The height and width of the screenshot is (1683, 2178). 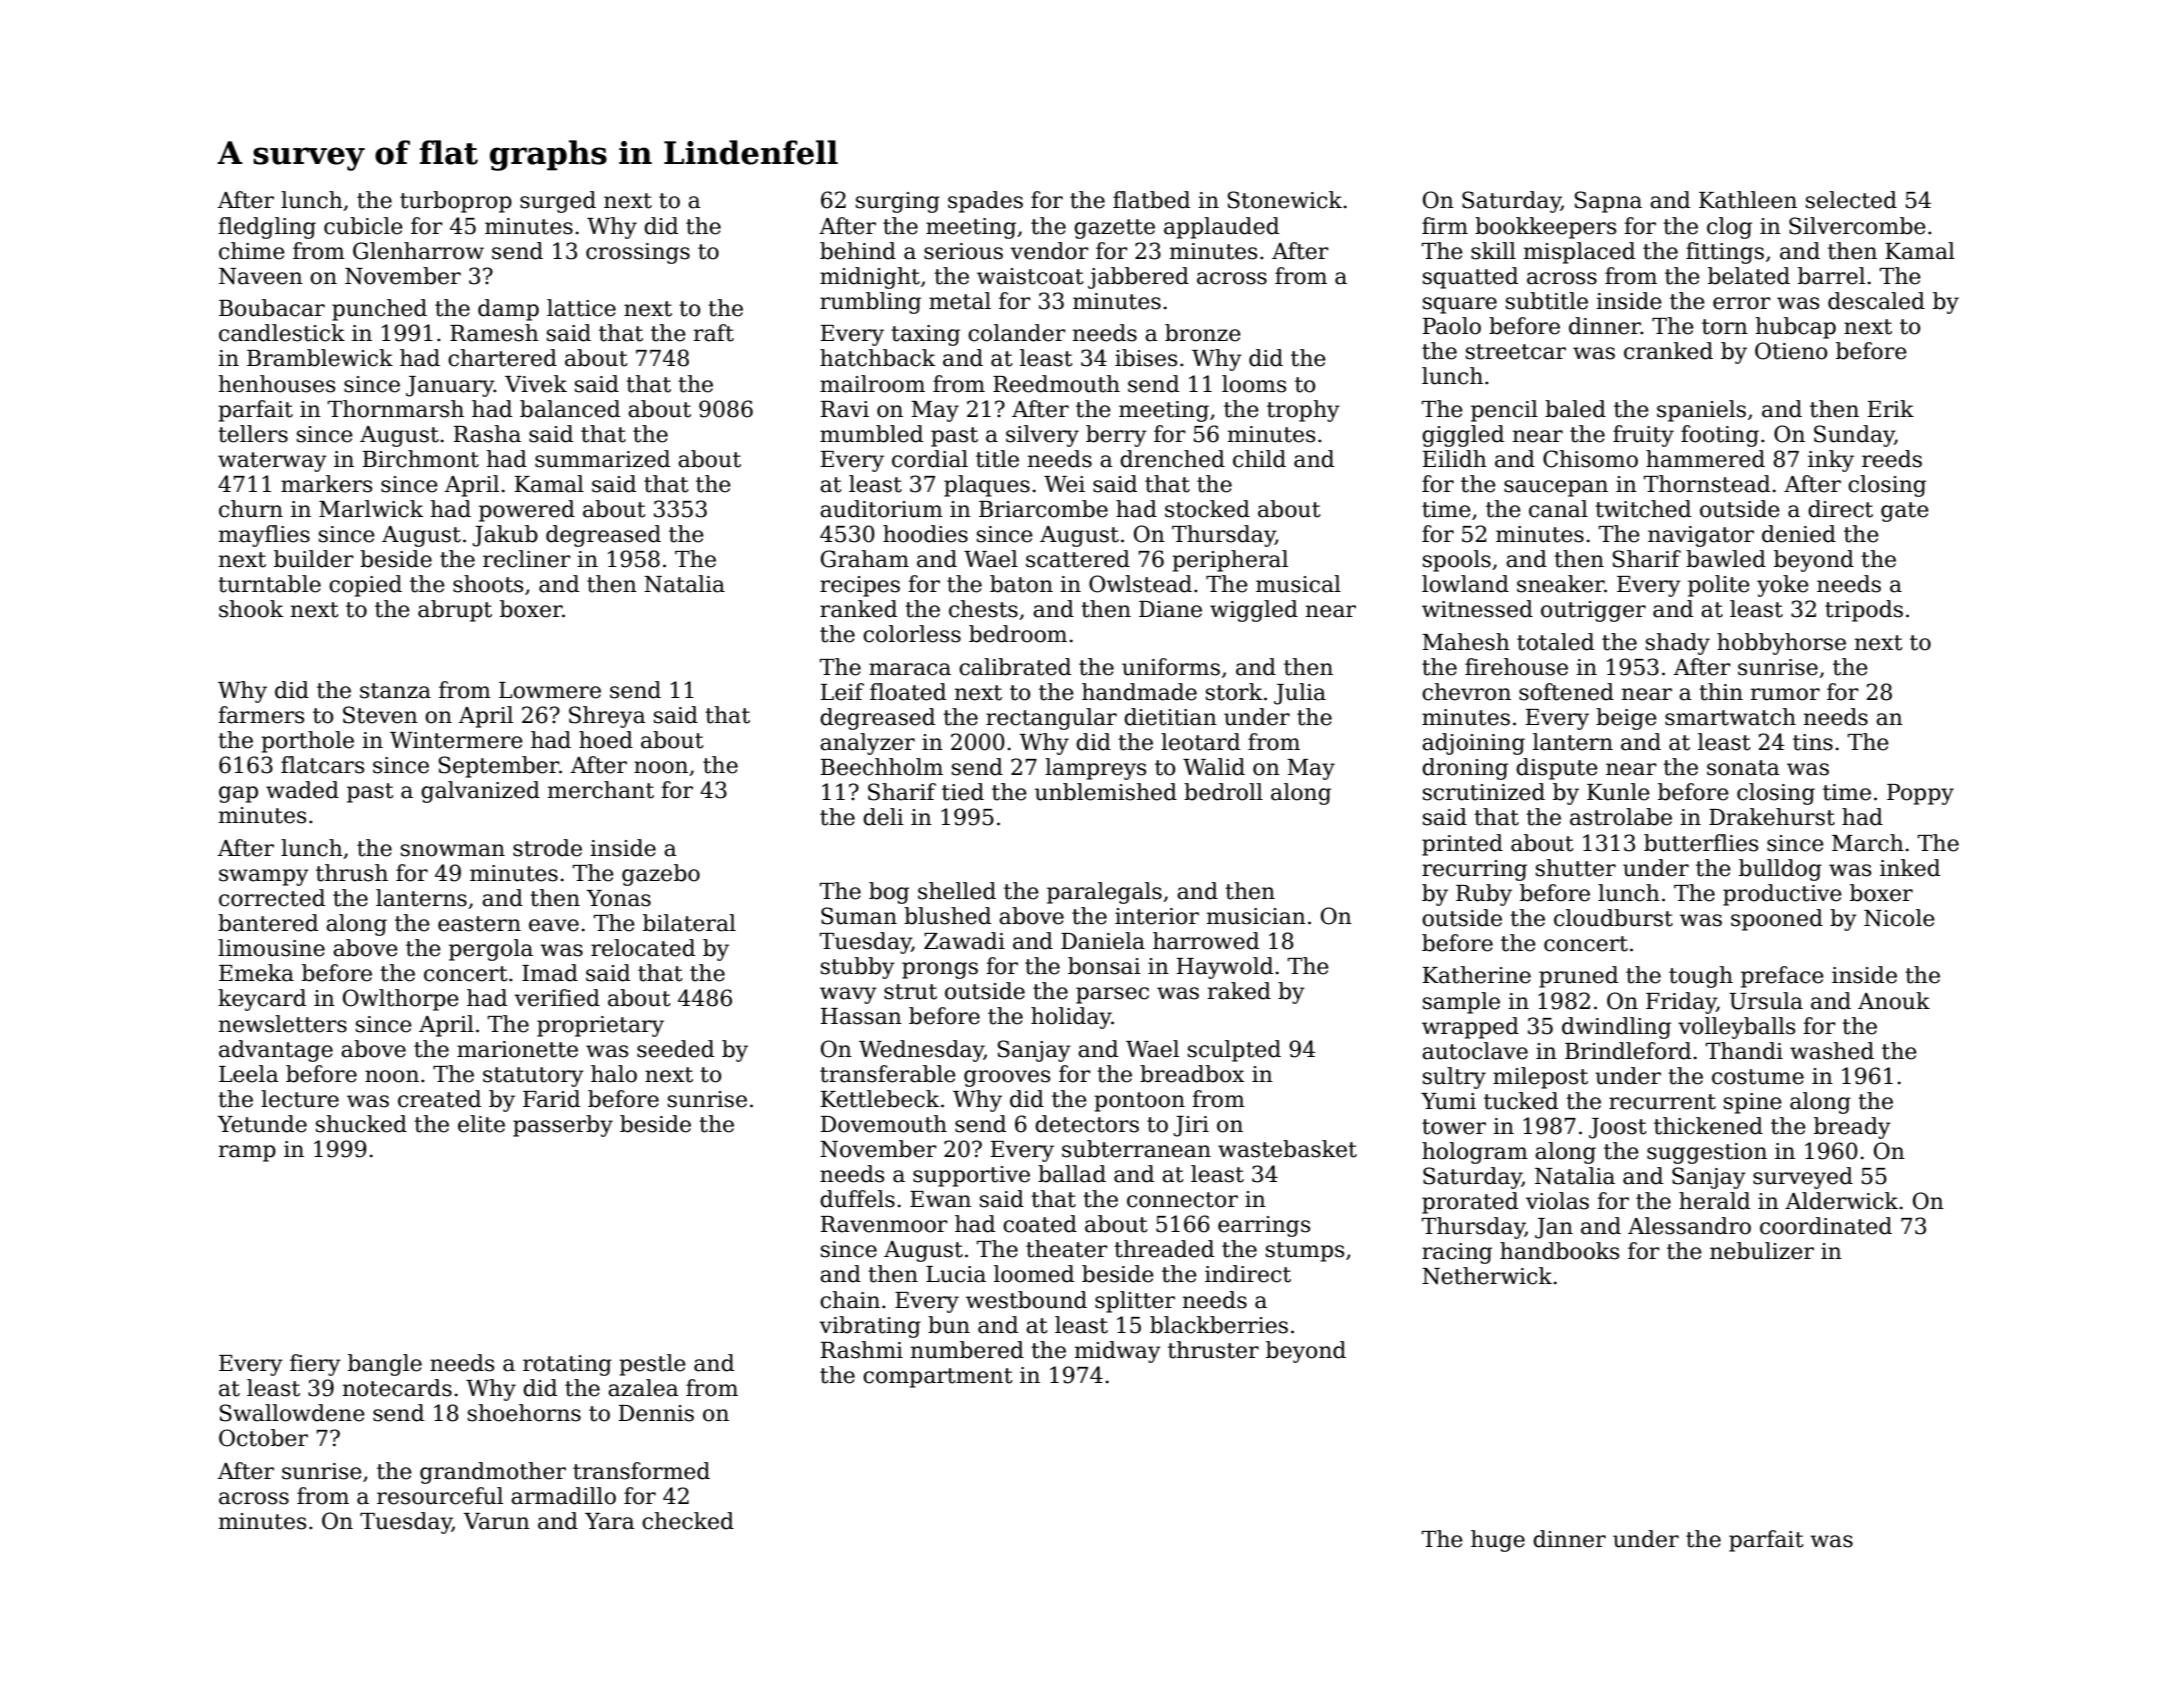 What do you see at coordinates (395, 691) in the screenshot?
I see `stanza` at bounding box center [395, 691].
